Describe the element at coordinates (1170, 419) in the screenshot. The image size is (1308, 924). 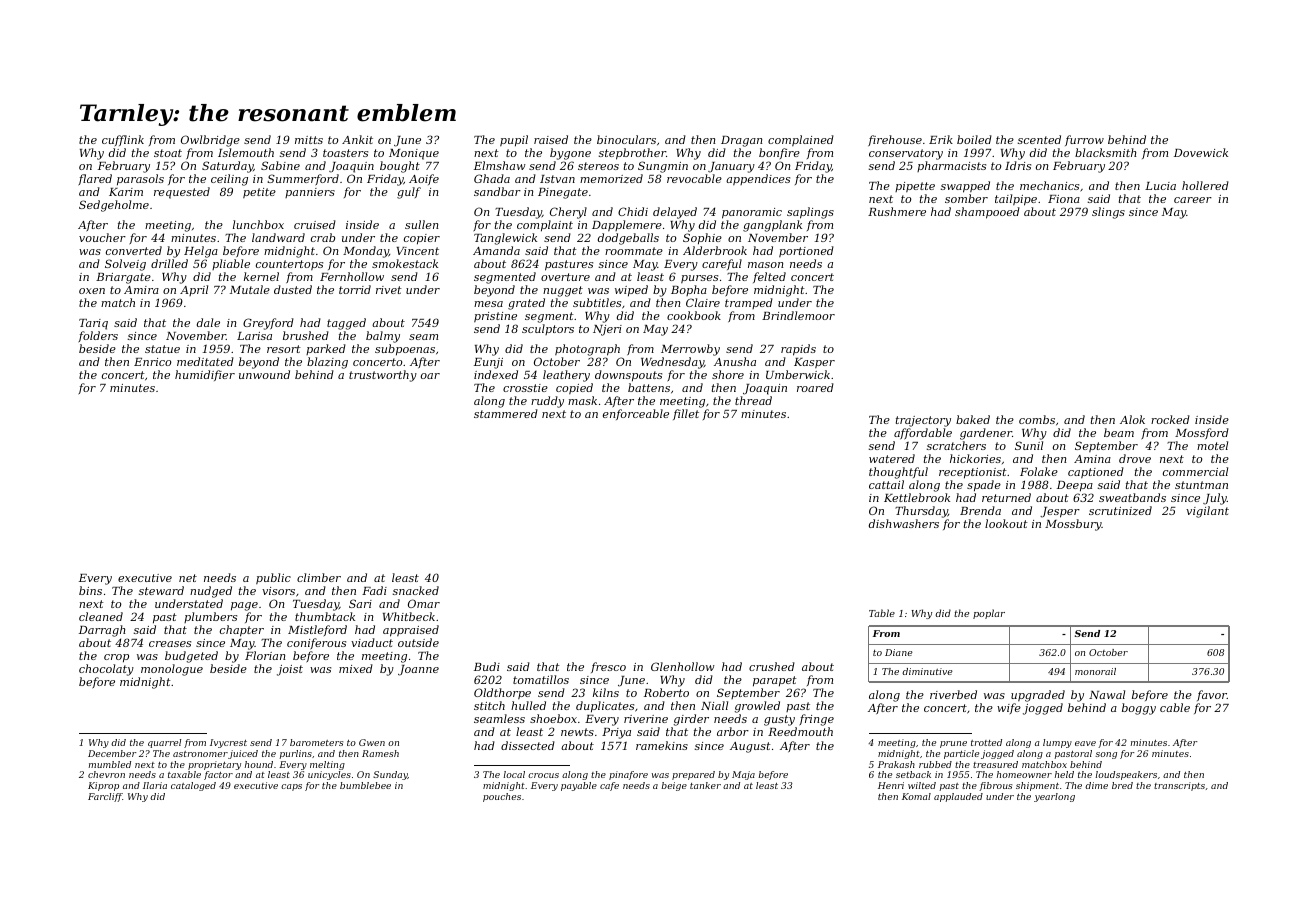
I see `rocked` at that location.
